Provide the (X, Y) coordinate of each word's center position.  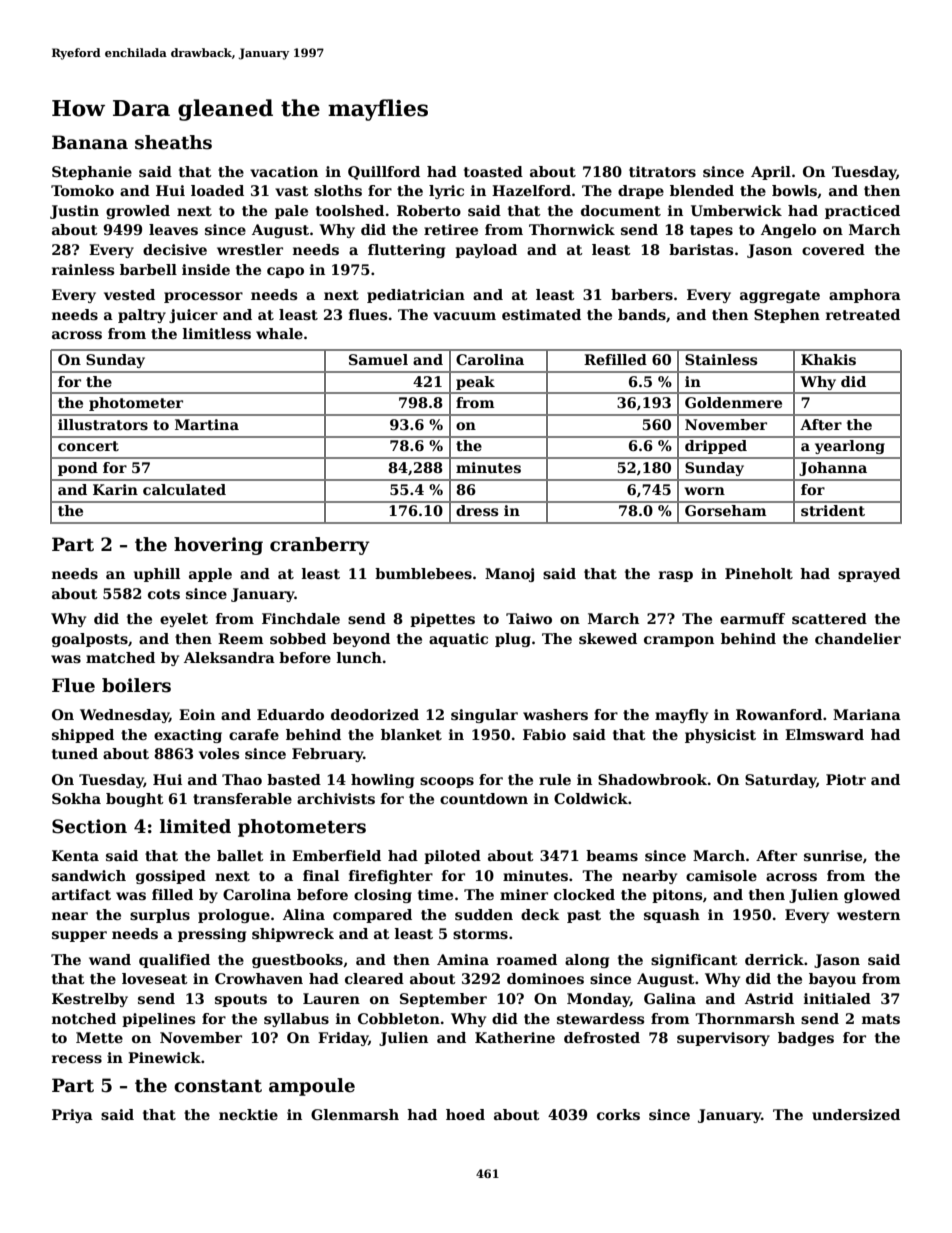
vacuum (464, 316)
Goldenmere (733, 402)
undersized (856, 1114)
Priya (72, 1116)
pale (291, 212)
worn (705, 491)
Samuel (378, 359)
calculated (184, 489)
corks (618, 1114)
